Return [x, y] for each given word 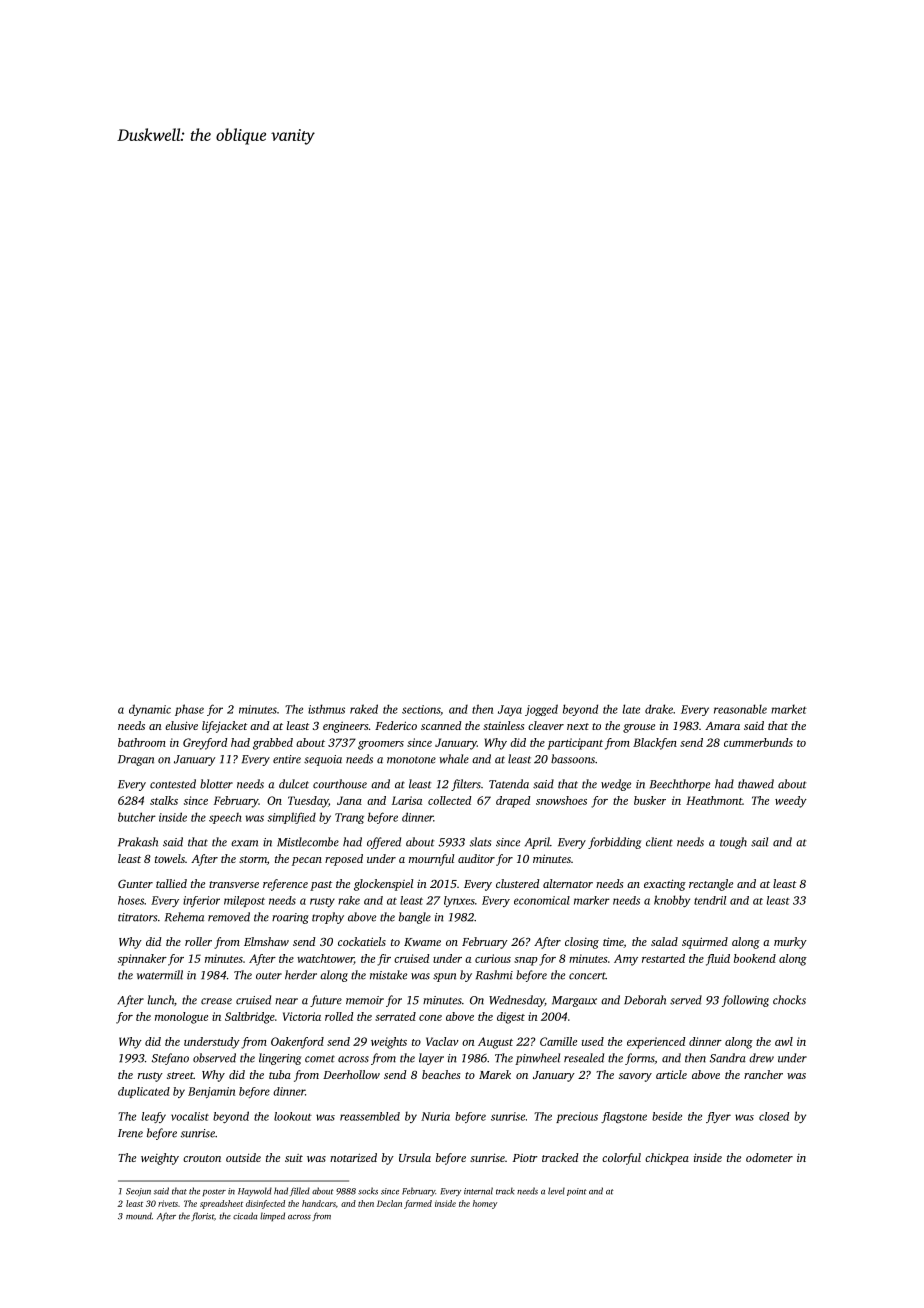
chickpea [667, 1159]
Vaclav [442, 1041]
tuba [280, 1074]
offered [384, 843]
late [631, 709]
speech [225, 818]
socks [368, 1191]
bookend [755, 958]
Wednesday [517, 1001]
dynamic [150, 710]
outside [243, 1157]
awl [784, 1041]
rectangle [711, 885]
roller [198, 941]
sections [421, 709]
